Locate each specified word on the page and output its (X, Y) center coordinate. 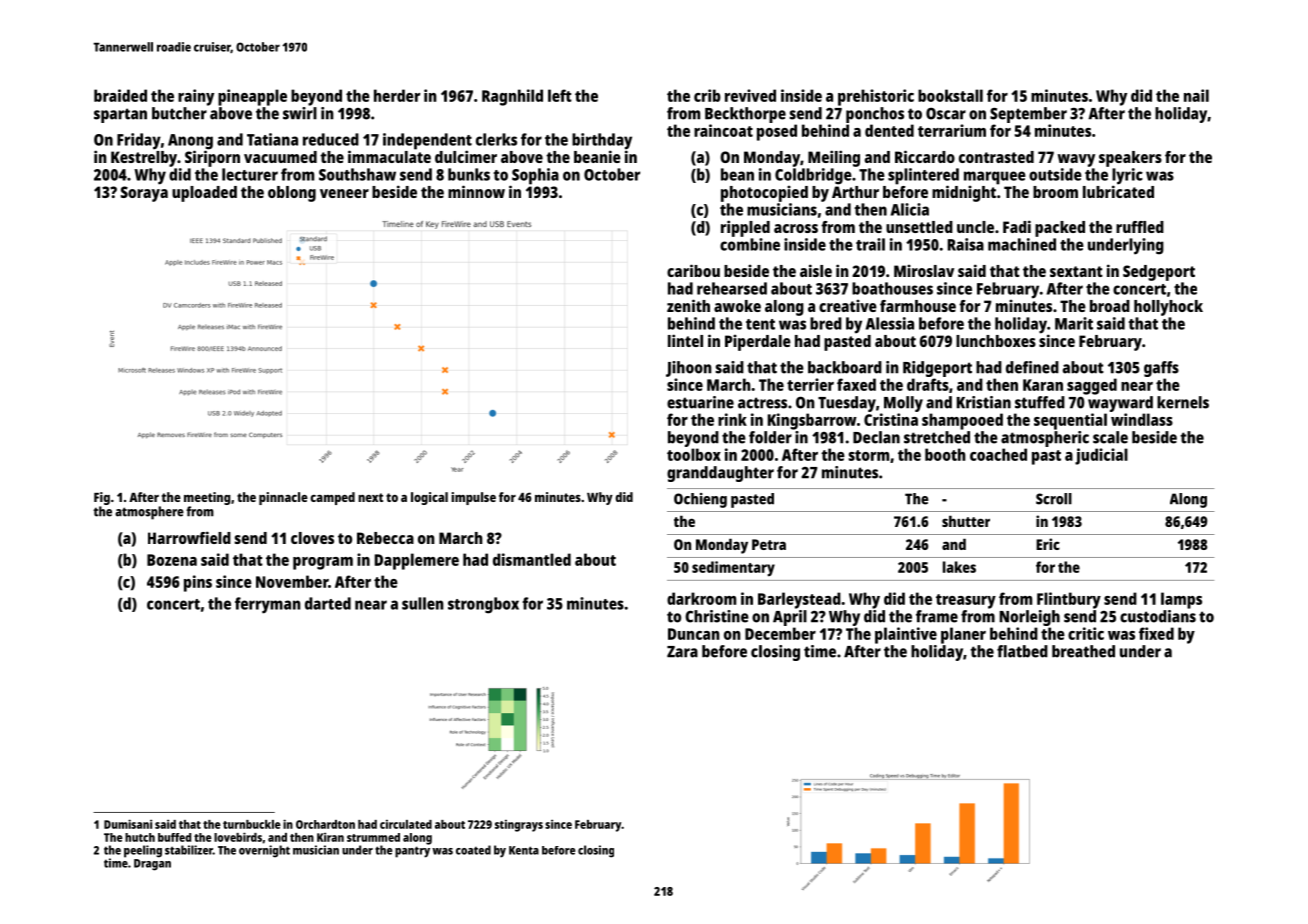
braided (120, 95)
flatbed (1022, 651)
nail (1196, 95)
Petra (769, 544)
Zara (682, 652)
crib (707, 95)
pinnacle (283, 498)
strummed (373, 837)
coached (998, 454)
